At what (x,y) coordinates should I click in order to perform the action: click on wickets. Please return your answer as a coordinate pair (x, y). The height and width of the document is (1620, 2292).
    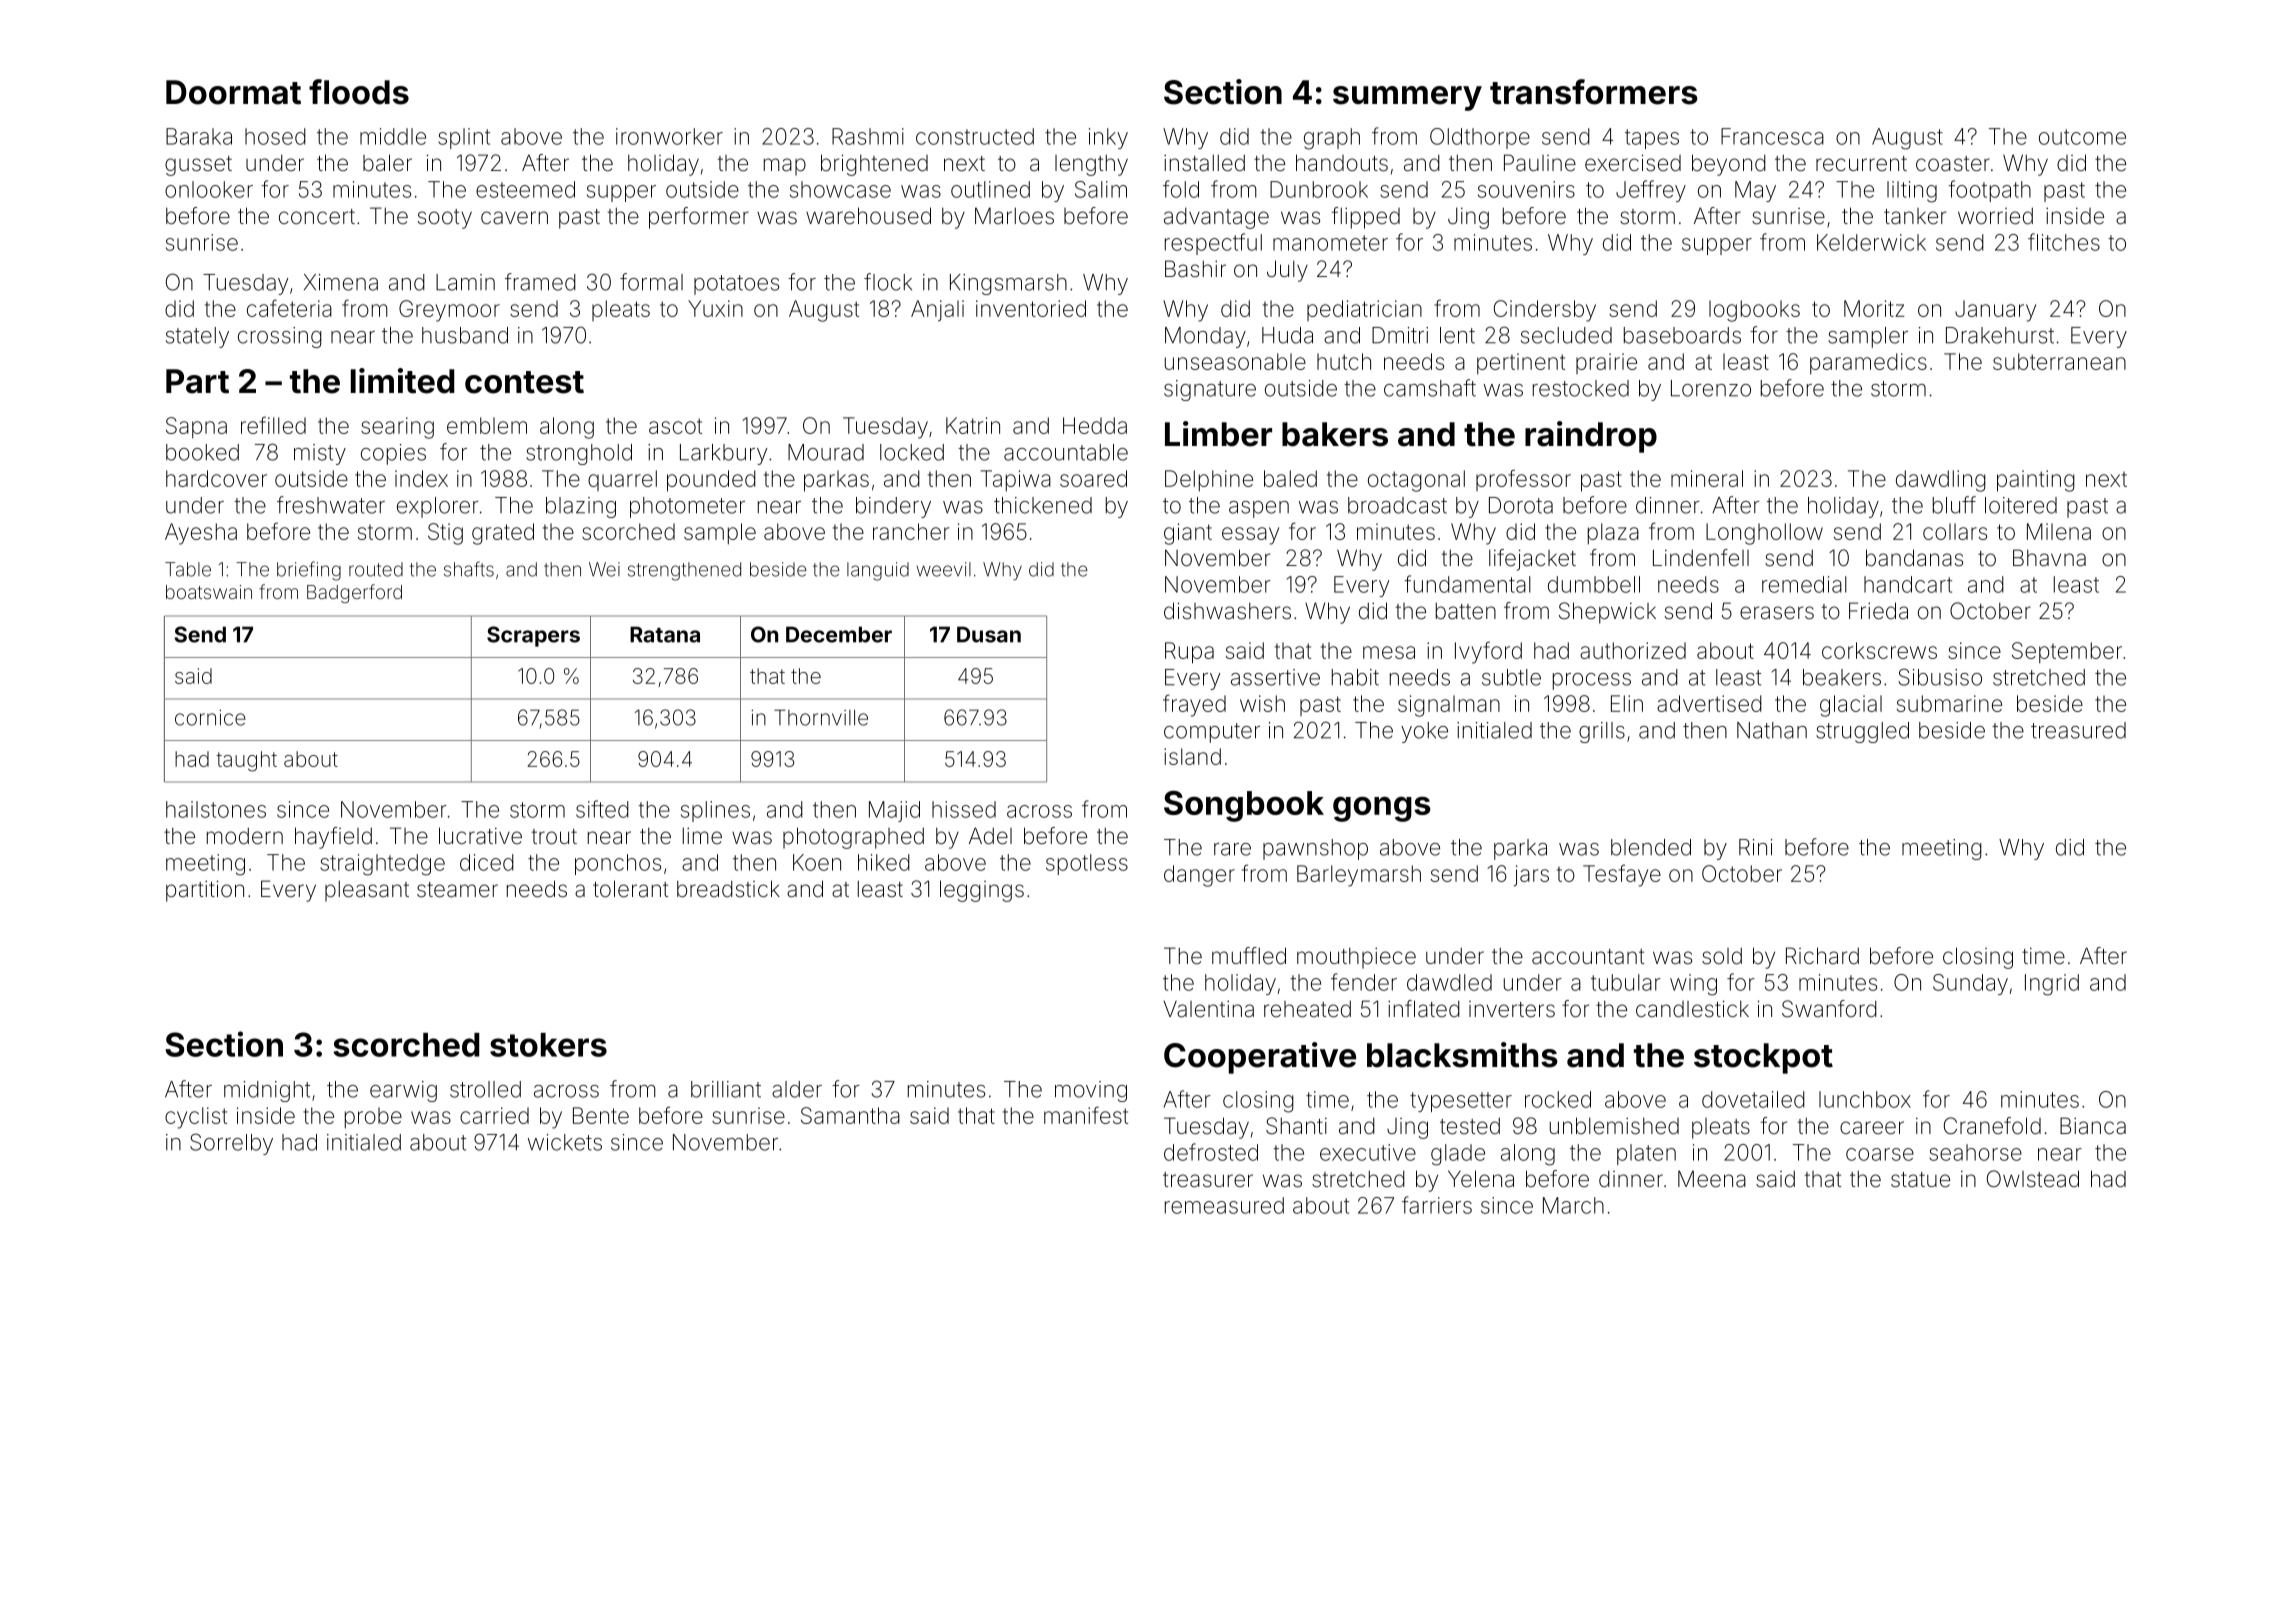
    Looking at the image, I should click on (565, 1142).
